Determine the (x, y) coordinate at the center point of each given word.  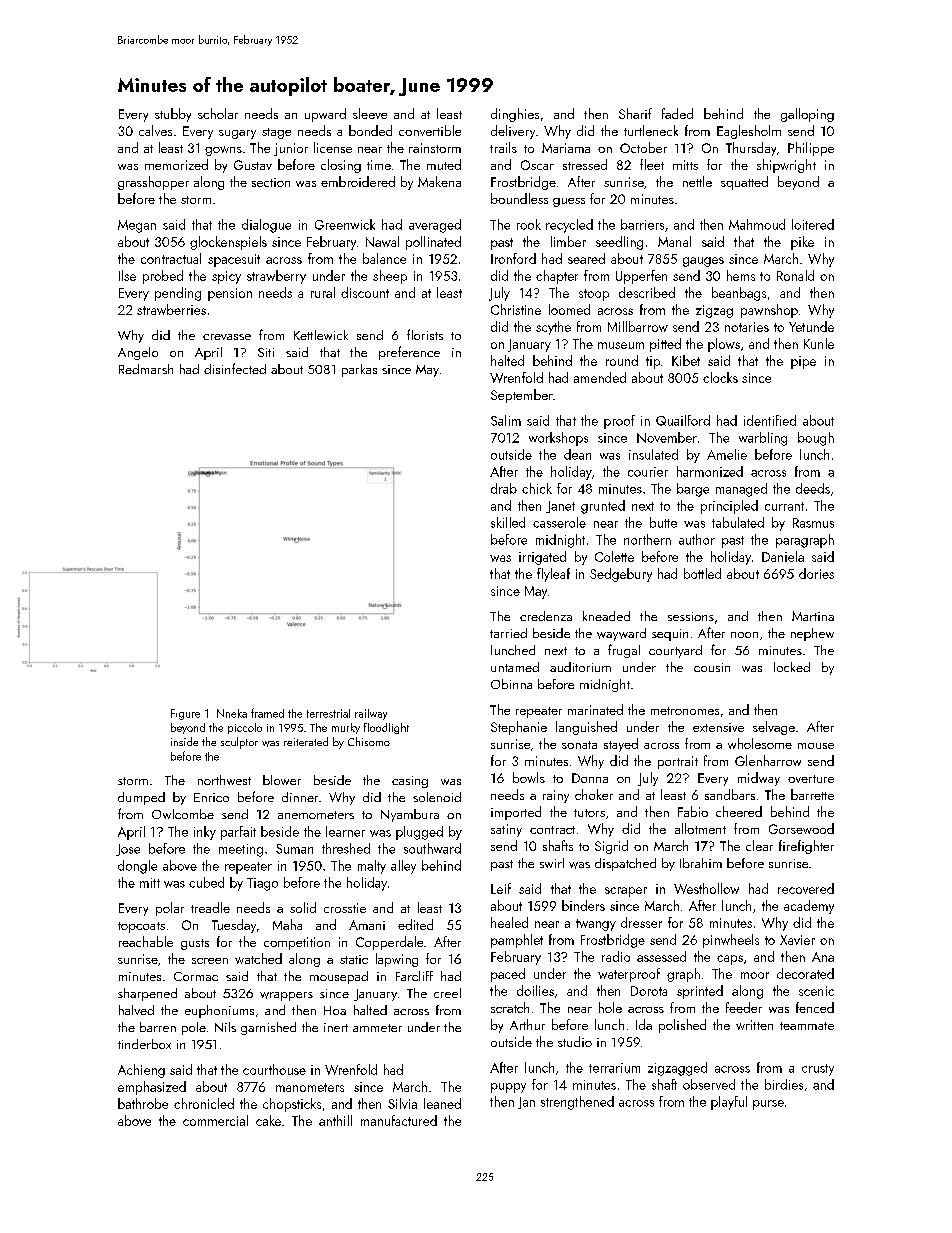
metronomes (685, 711)
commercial (215, 1120)
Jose (128, 850)
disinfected (235, 368)
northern (647, 539)
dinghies (515, 115)
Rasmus (813, 523)
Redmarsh (146, 369)
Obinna (511, 684)
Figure (185, 714)
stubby (173, 115)
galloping (807, 115)
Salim (506, 420)
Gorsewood (801, 828)
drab (504, 488)
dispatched (625, 864)
